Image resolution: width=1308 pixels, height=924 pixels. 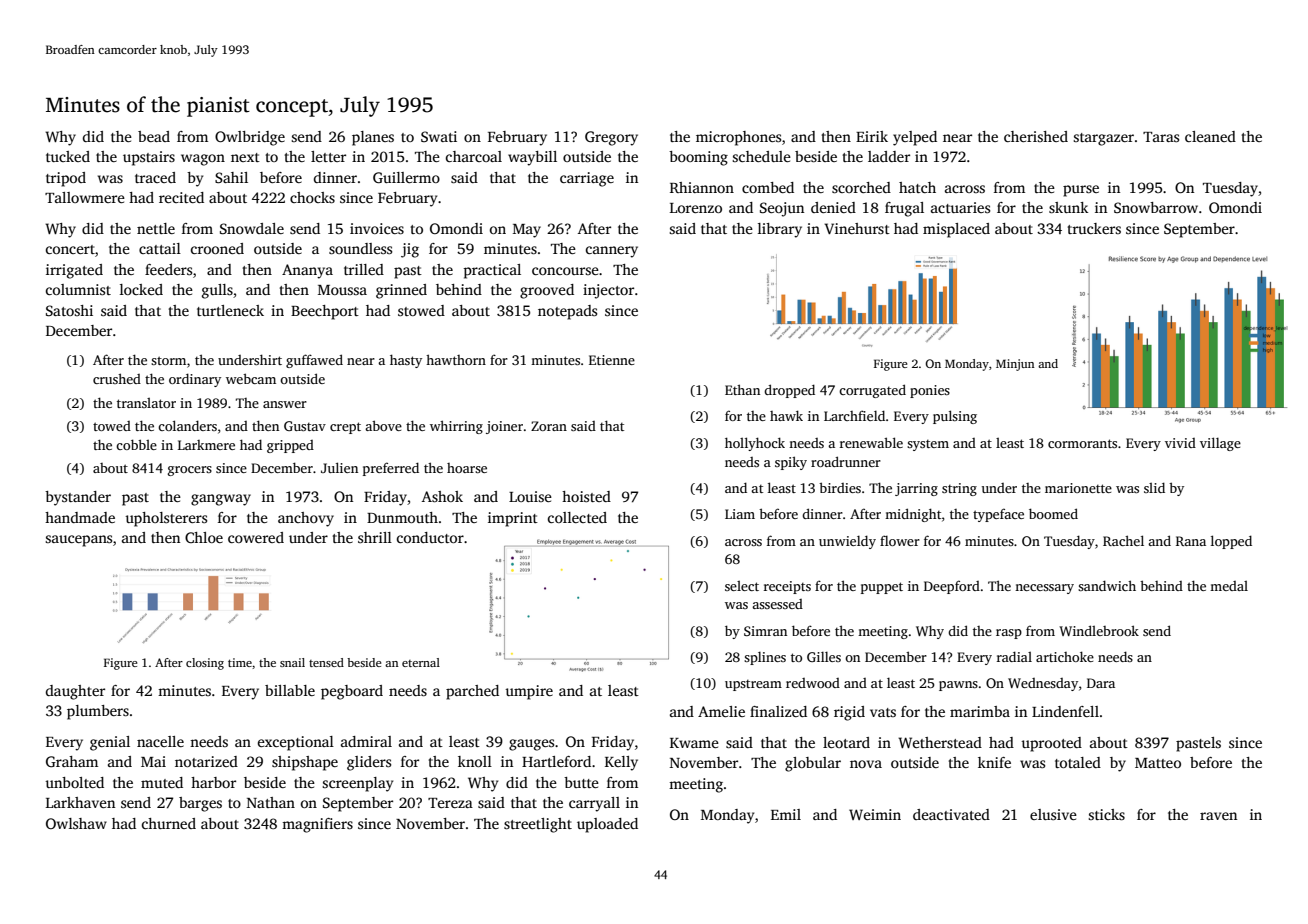 I want to click on Rhiannon, so click(x=702, y=187).
